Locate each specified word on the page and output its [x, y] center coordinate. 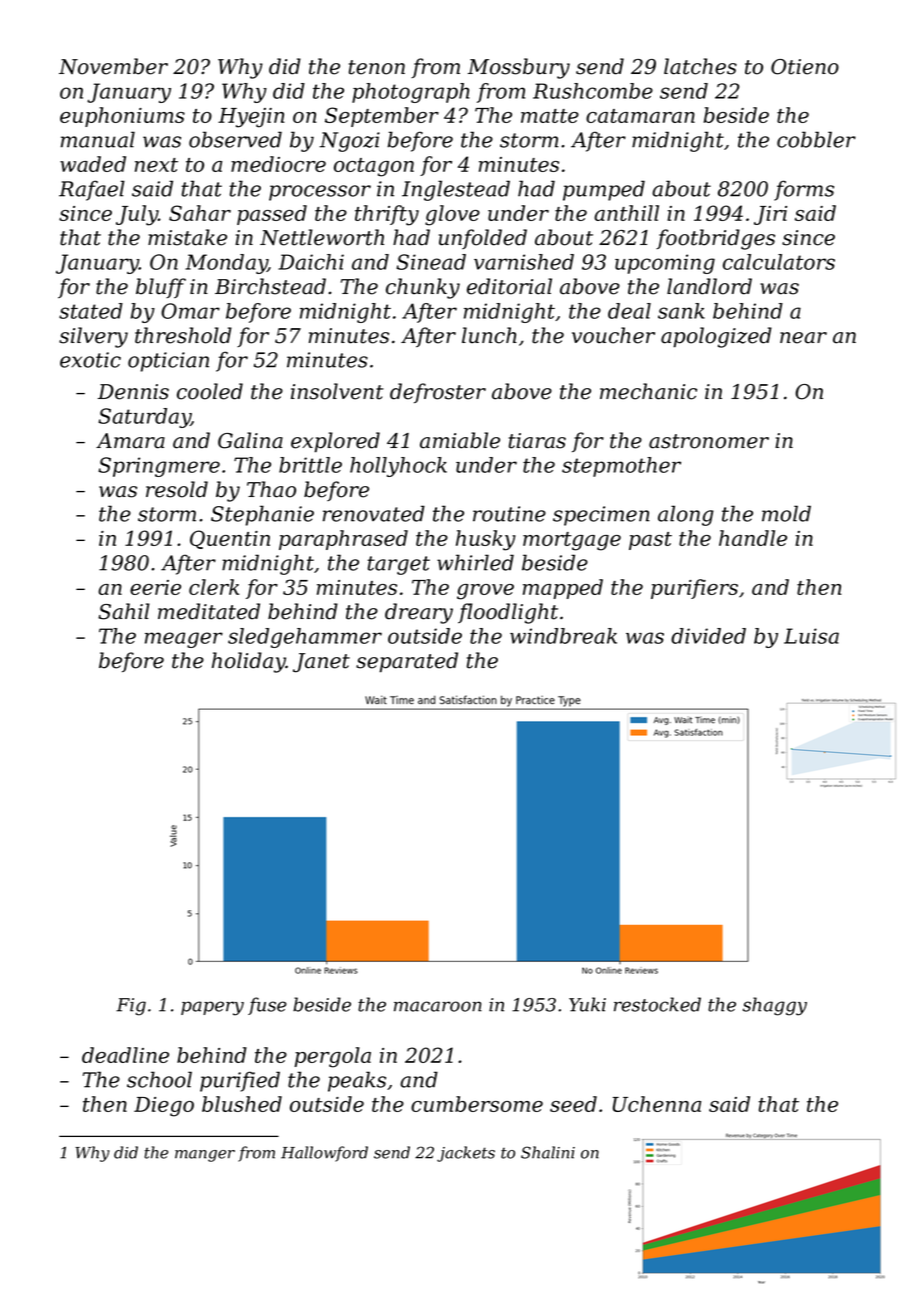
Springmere [159, 467]
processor [320, 193]
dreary [419, 613]
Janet [321, 663]
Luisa [811, 636]
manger [205, 1156]
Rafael [92, 190]
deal [629, 311]
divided [708, 636]
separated [407, 662]
